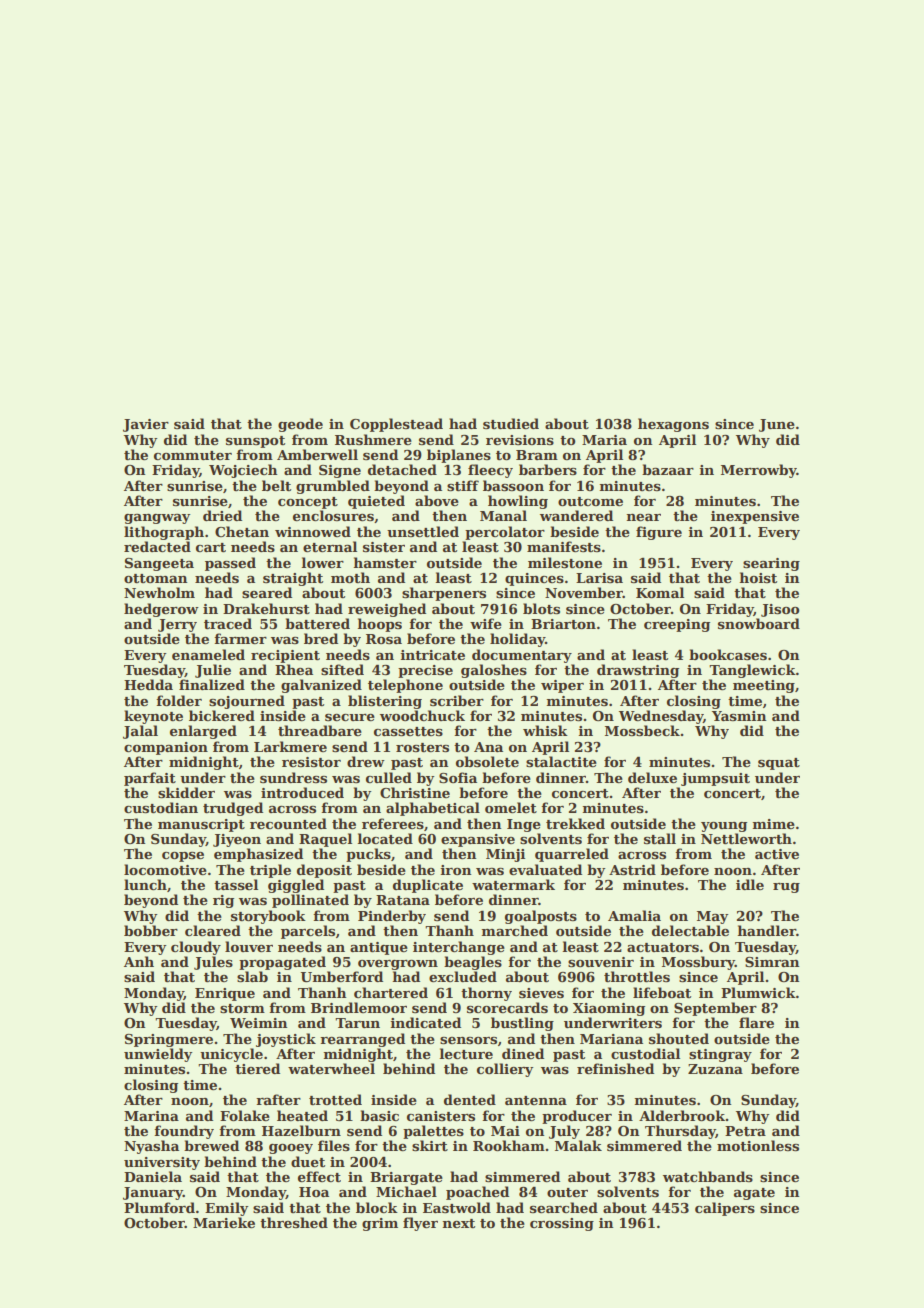 The image size is (924, 1308). Describe the element at coordinates (577, 1117) in the screenshot. I see `producer` at that location.
